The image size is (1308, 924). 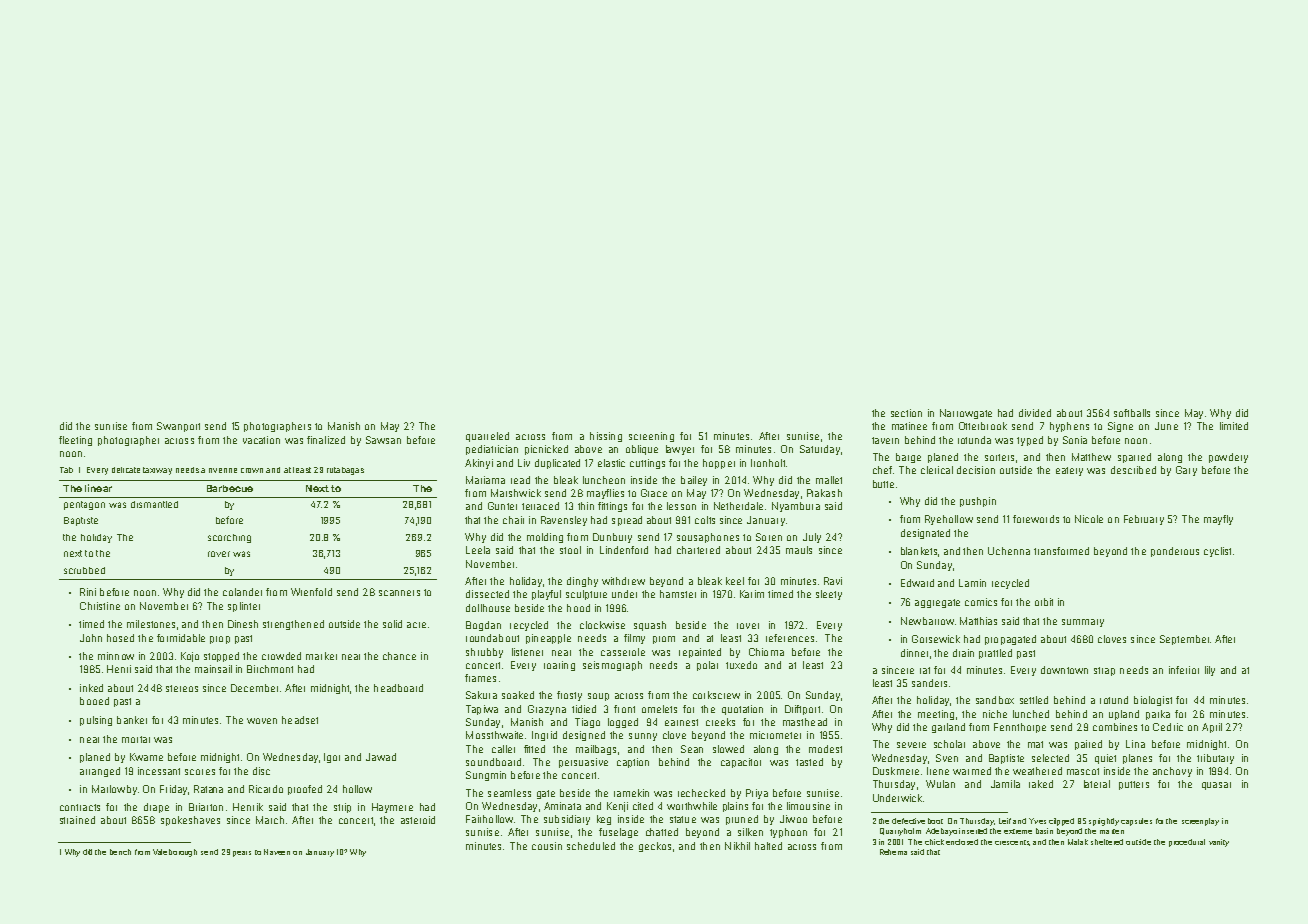 I want to click on vacation, so click(x=261, y=440).
